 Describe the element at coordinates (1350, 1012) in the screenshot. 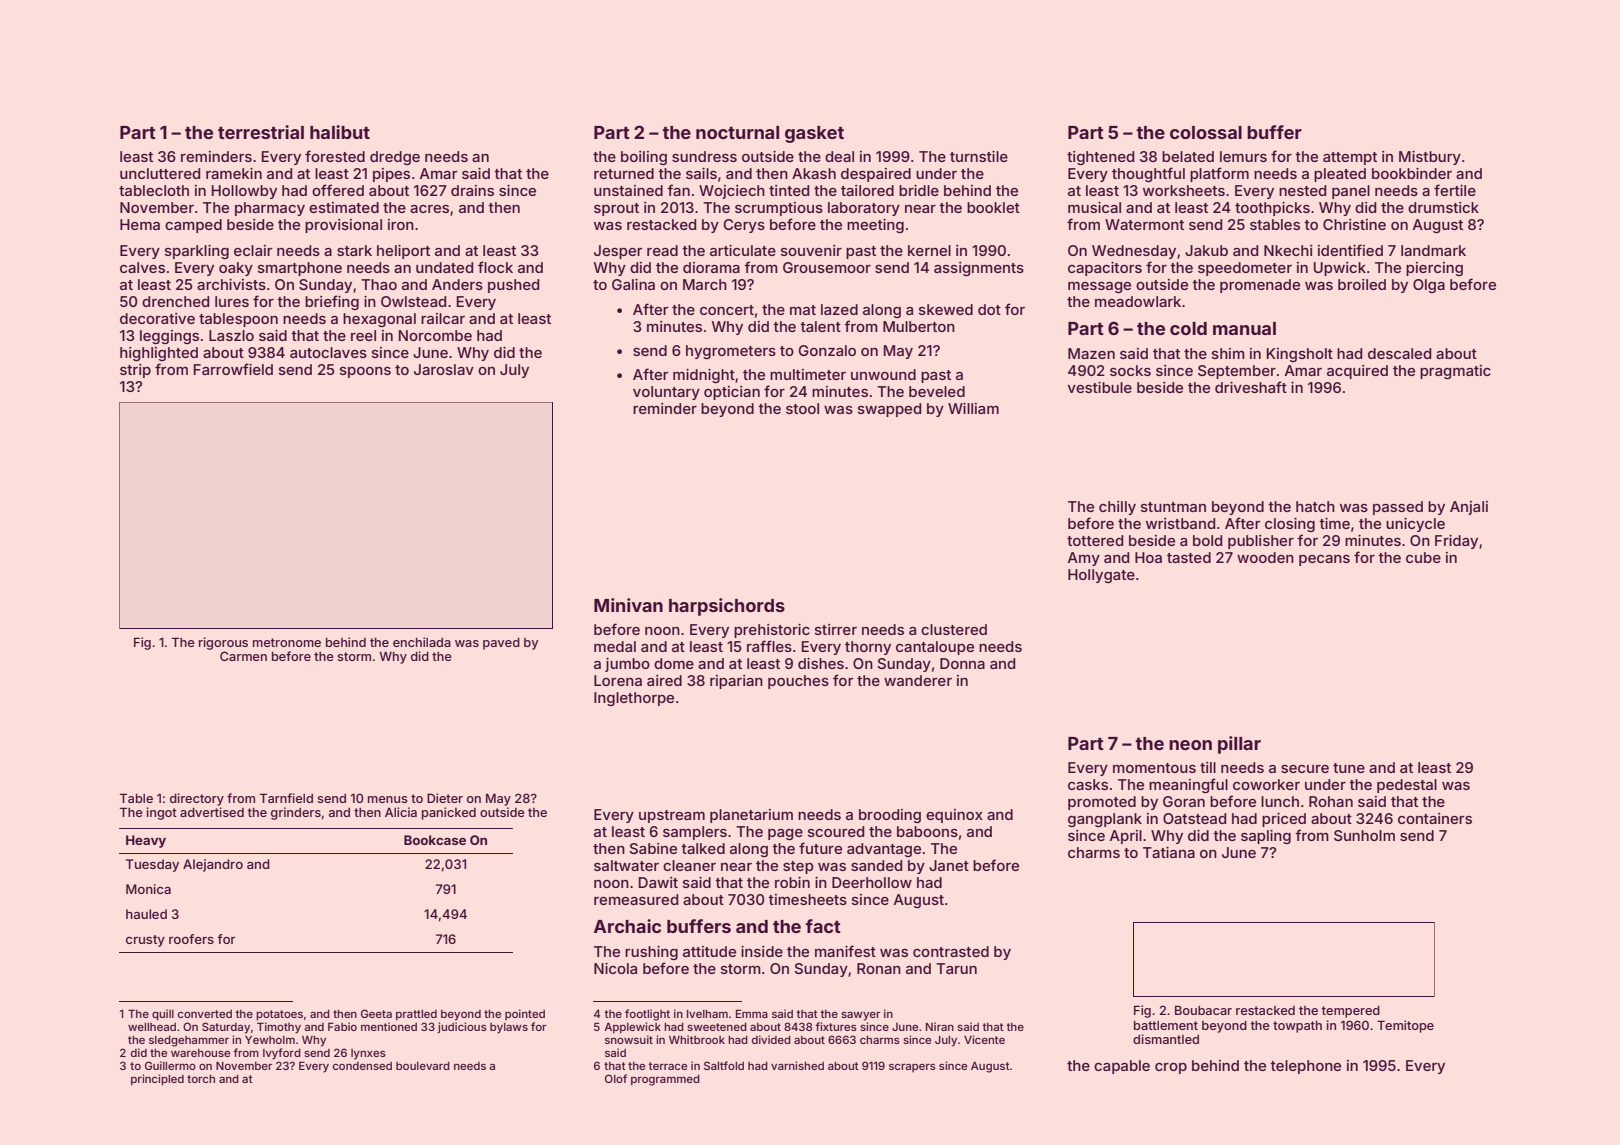

I see `tempered` at that location.
